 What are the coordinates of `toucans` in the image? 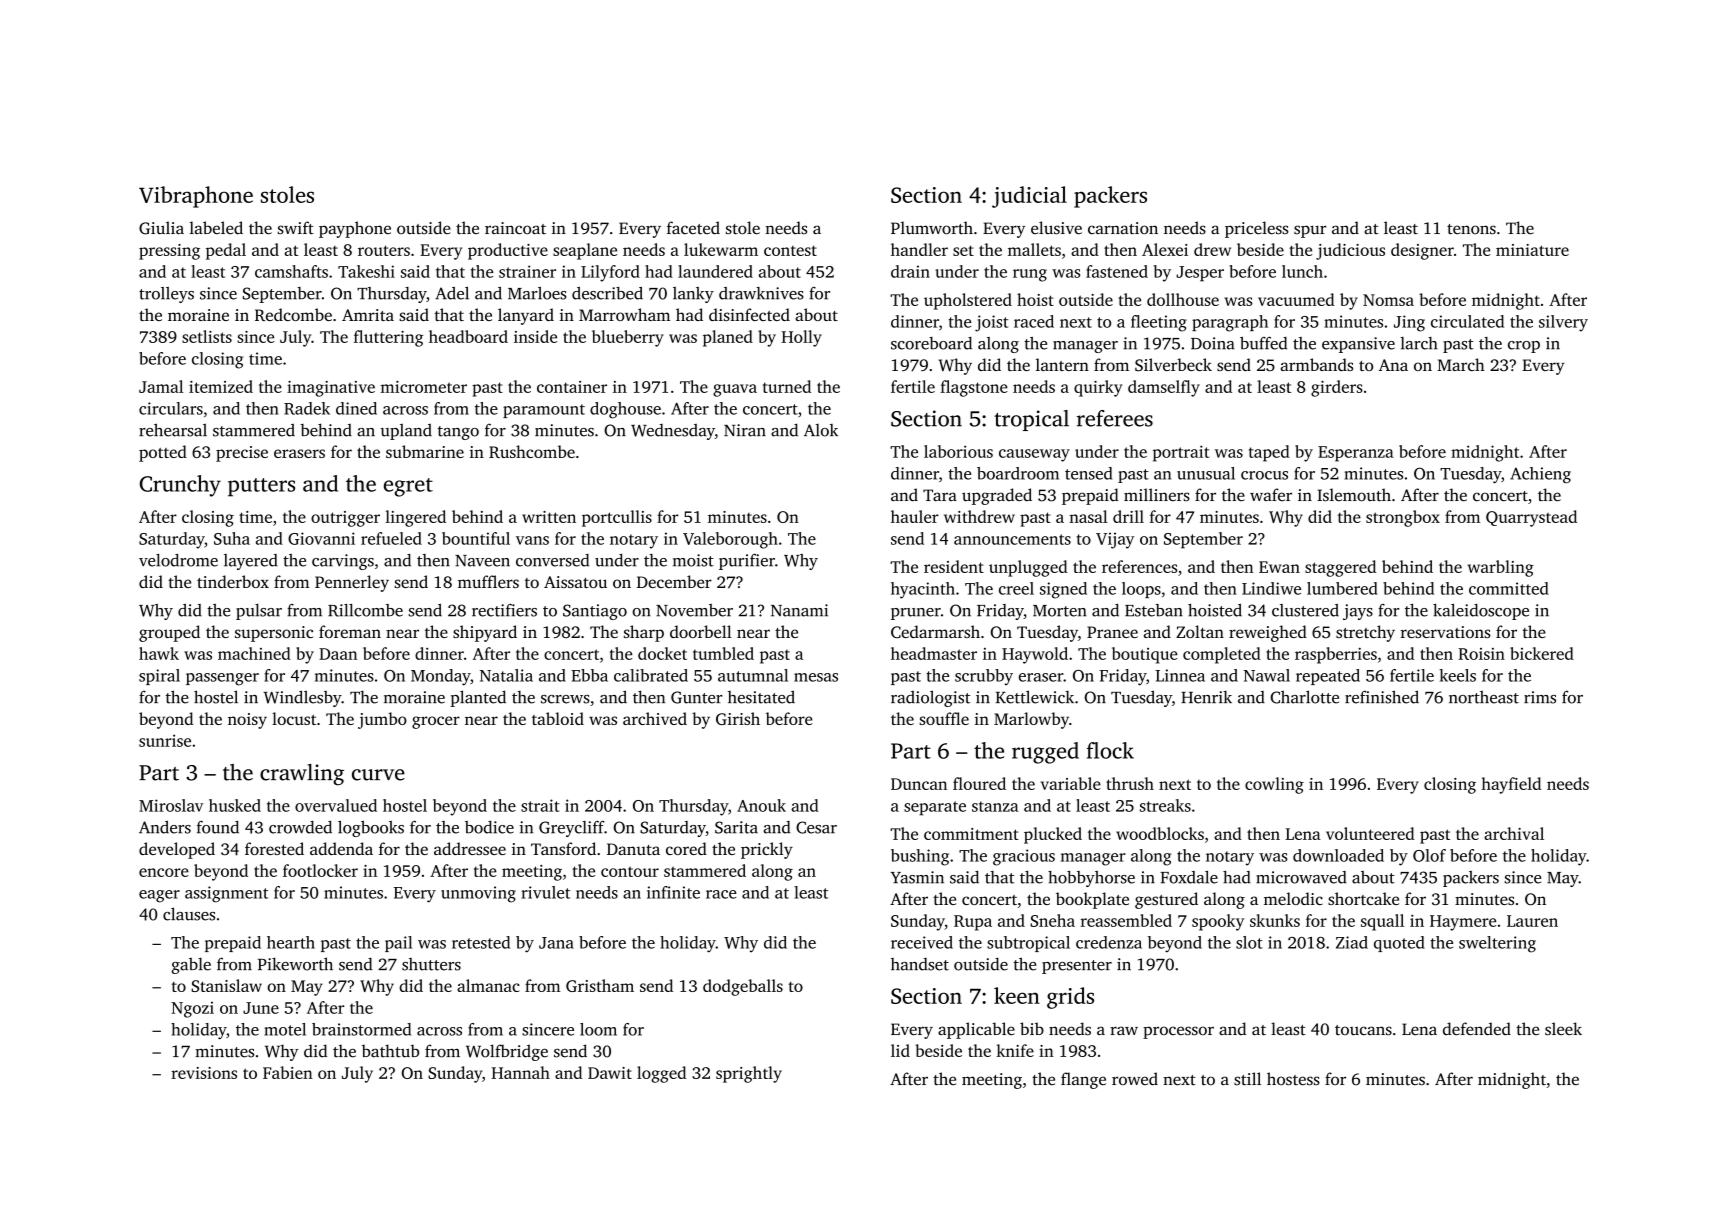 It's located at (1363, 1030).
